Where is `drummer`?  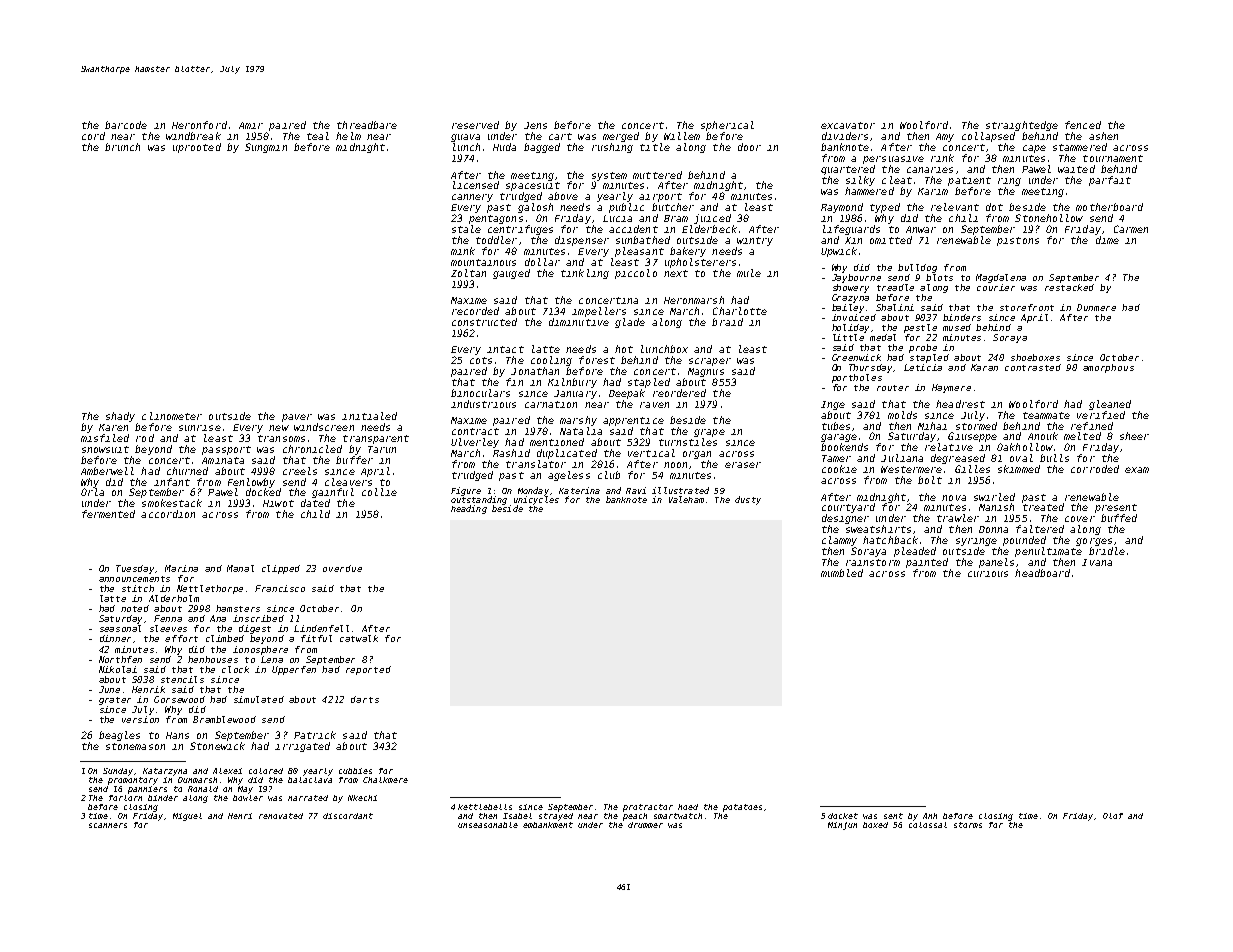 drummer is located at coordinates (645, 825).
